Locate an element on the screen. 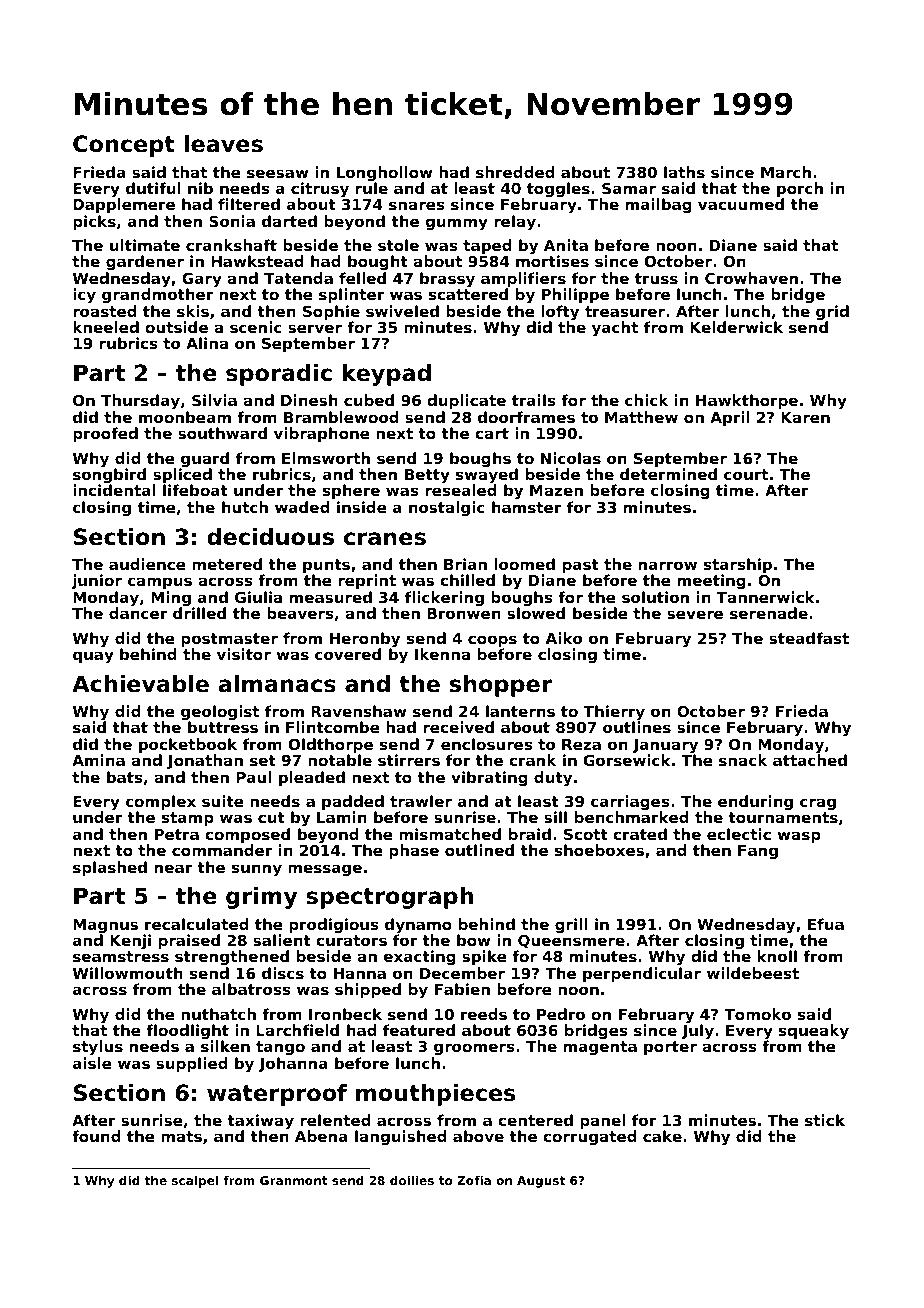  scattered is located at coordinates (468, 294).
